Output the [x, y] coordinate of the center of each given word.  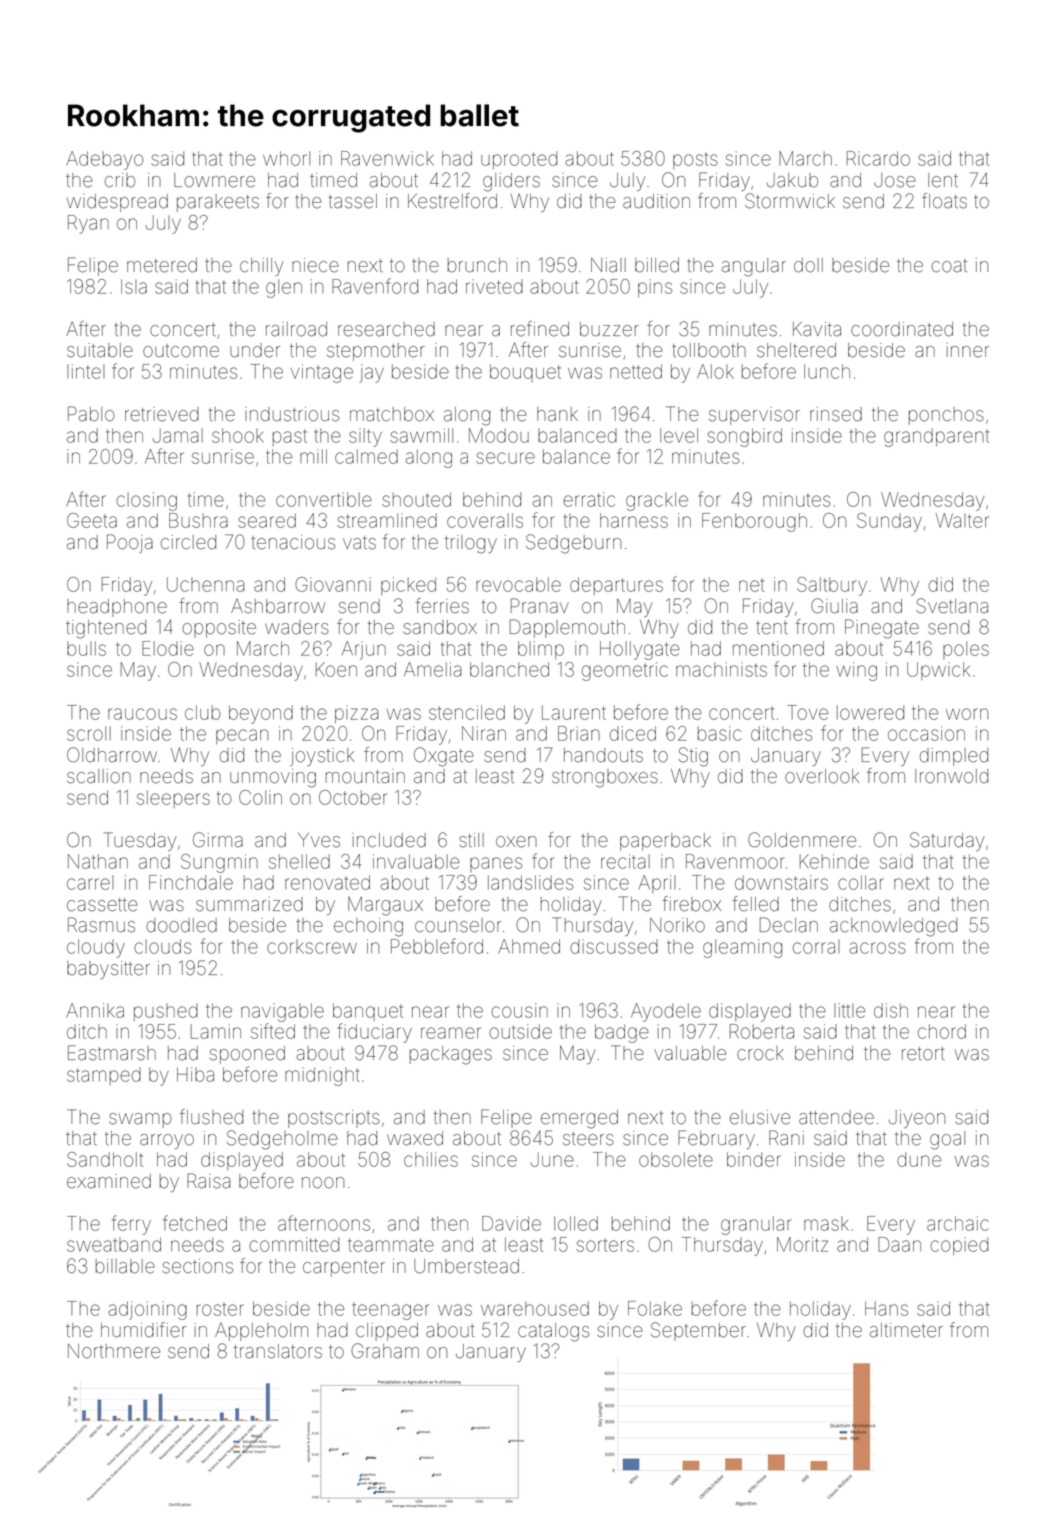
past [290, 437]
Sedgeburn [573, 544]
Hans [886, 1308]
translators [278, 1351]
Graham [385, 1351]
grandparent [936, 437]
